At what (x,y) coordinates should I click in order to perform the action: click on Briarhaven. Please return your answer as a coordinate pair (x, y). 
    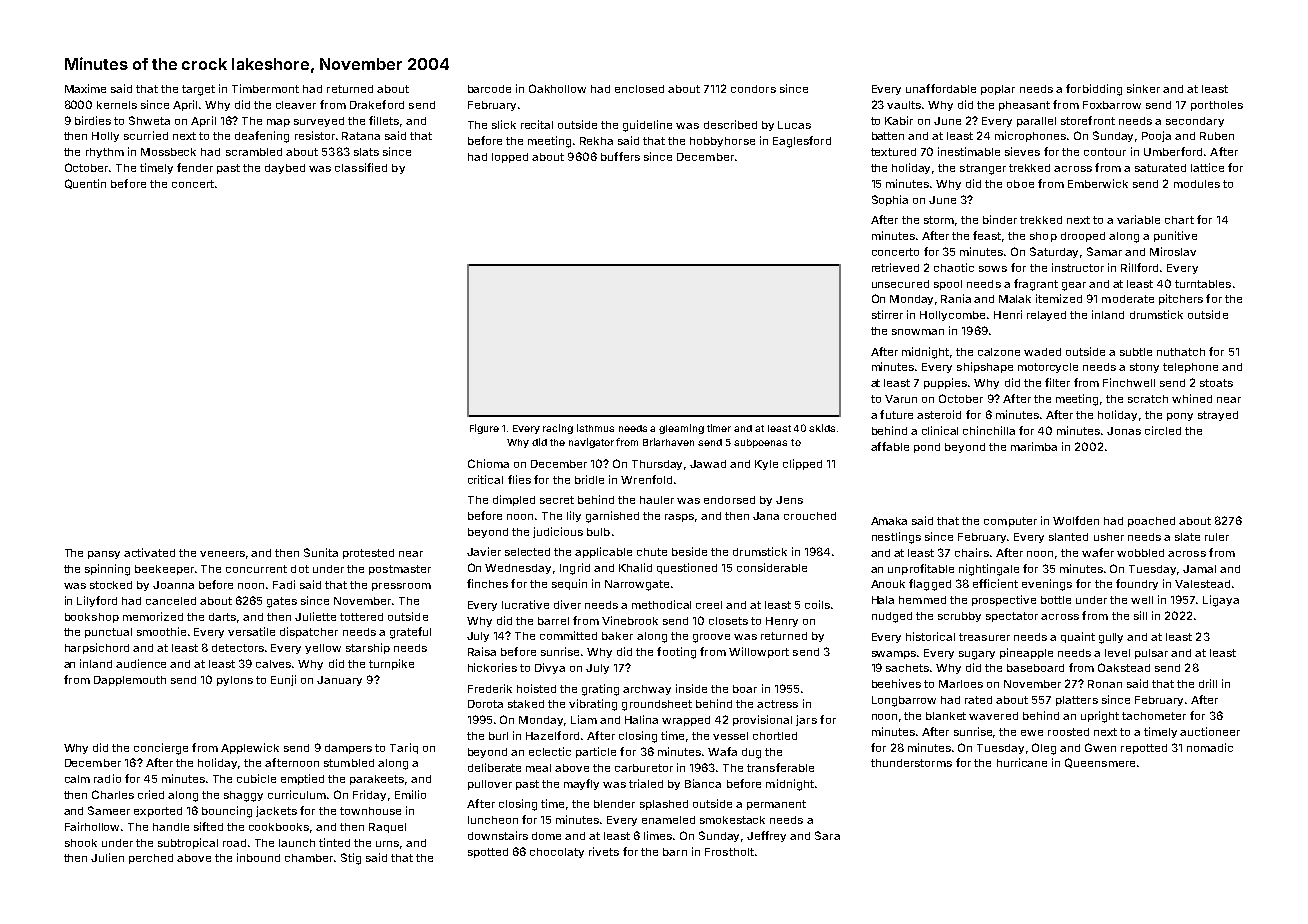
    Looking at the image, I should click on (668, 442).
